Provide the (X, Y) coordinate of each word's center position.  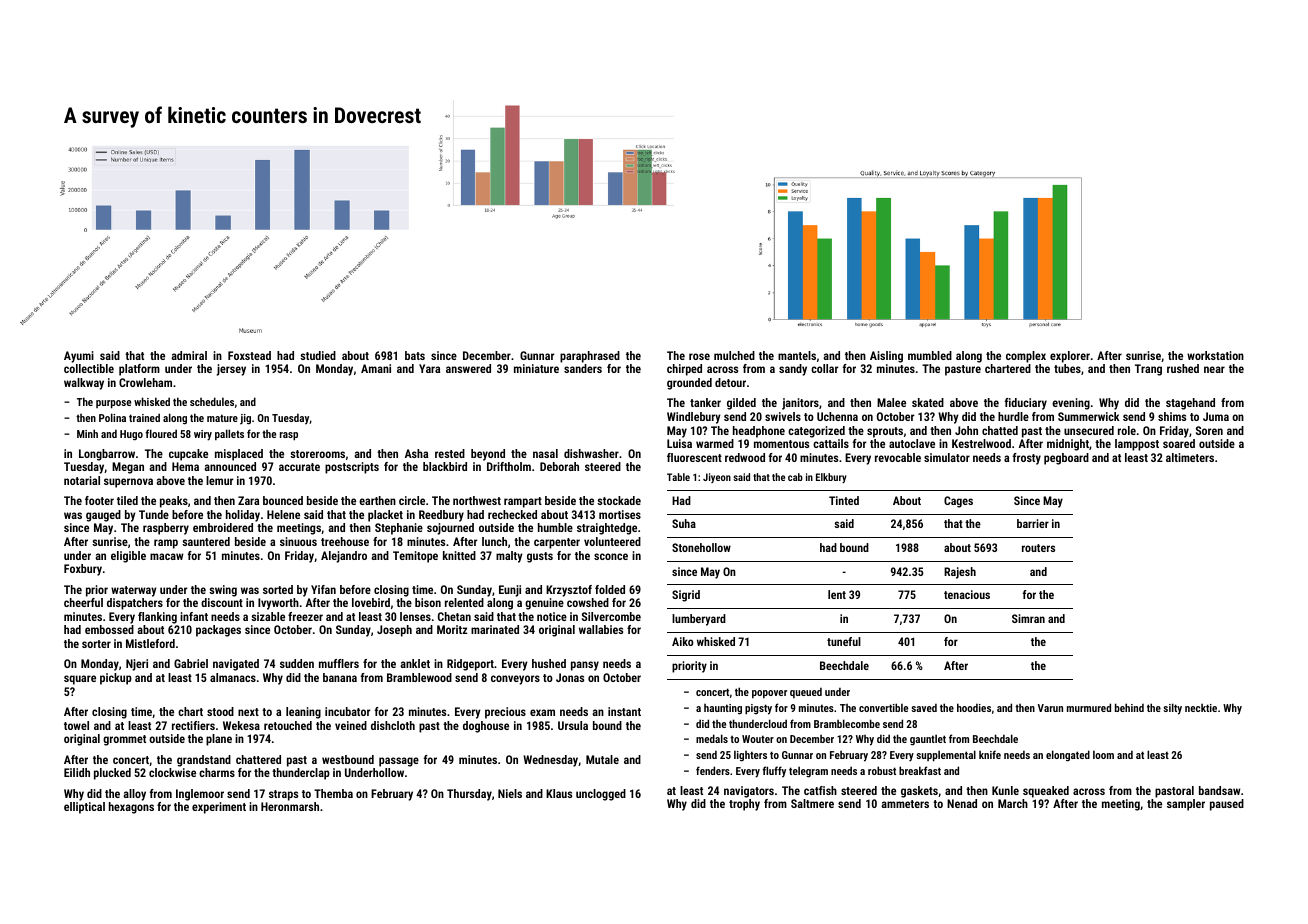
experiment (219, 808)
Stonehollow (701, 547)
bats (415, 355)
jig (245, 419)
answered (468, 368)
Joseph (394, 631)
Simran (1028, 618)
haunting (723, 709)
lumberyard (699, 620)
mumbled (930, 355)
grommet (124, 740)
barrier (1033, 523)
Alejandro (344, 557)
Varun (1050, 708)
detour (730, 382)
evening (1071, 404)
